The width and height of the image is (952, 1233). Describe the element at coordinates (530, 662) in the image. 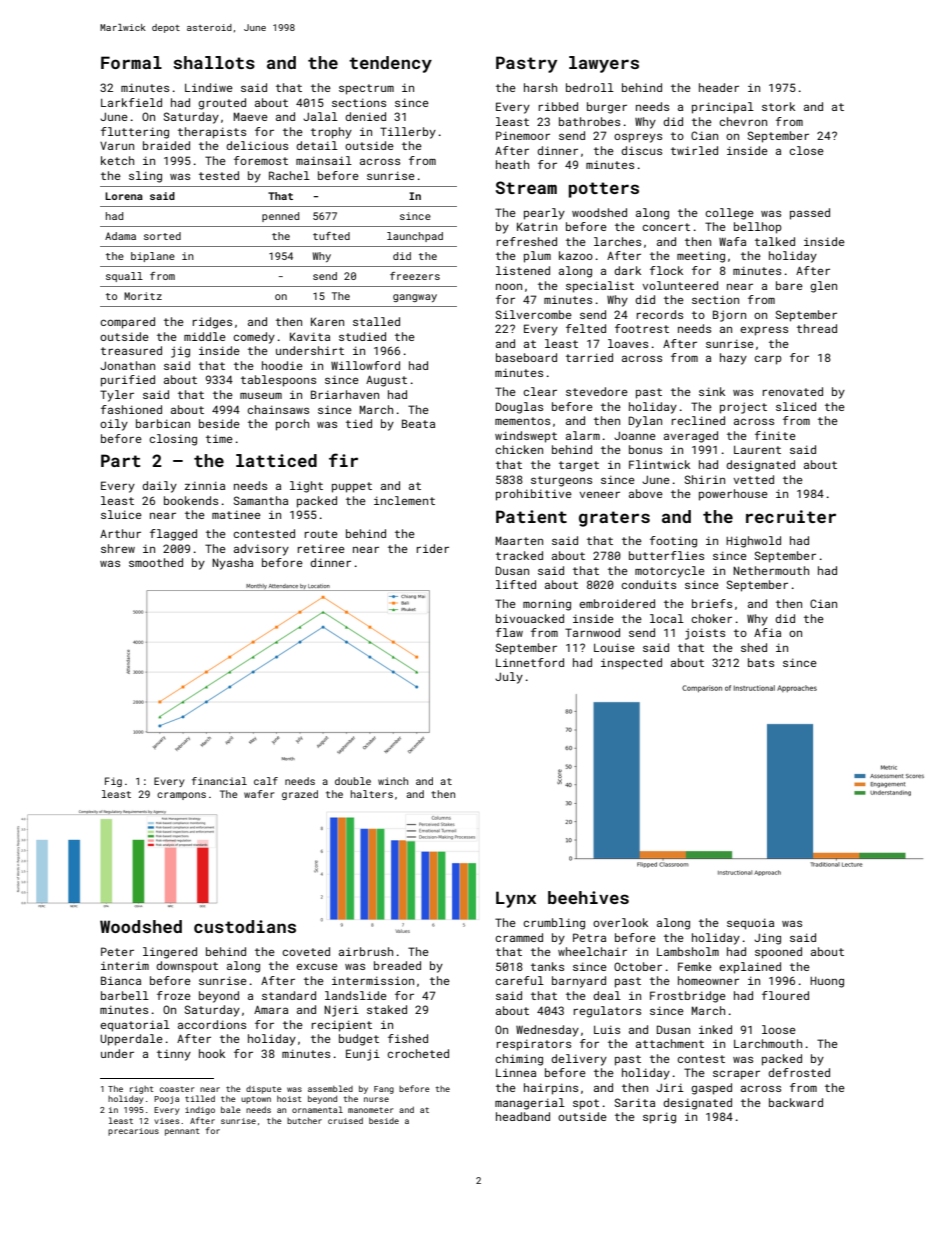

I see `Linnetford` at that location.
